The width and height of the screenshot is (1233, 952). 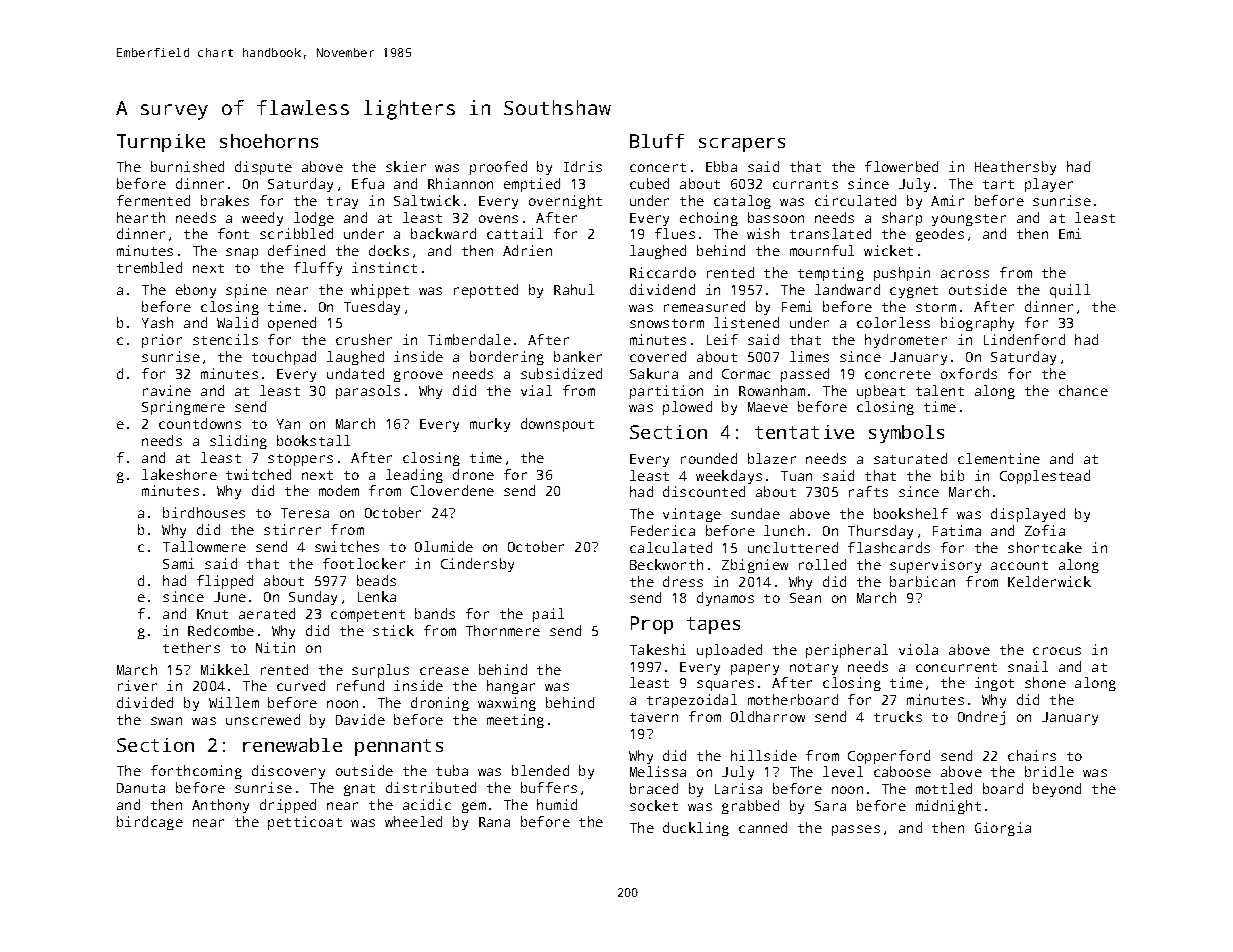 I want to click on prior, so click(x=162, y=341).
